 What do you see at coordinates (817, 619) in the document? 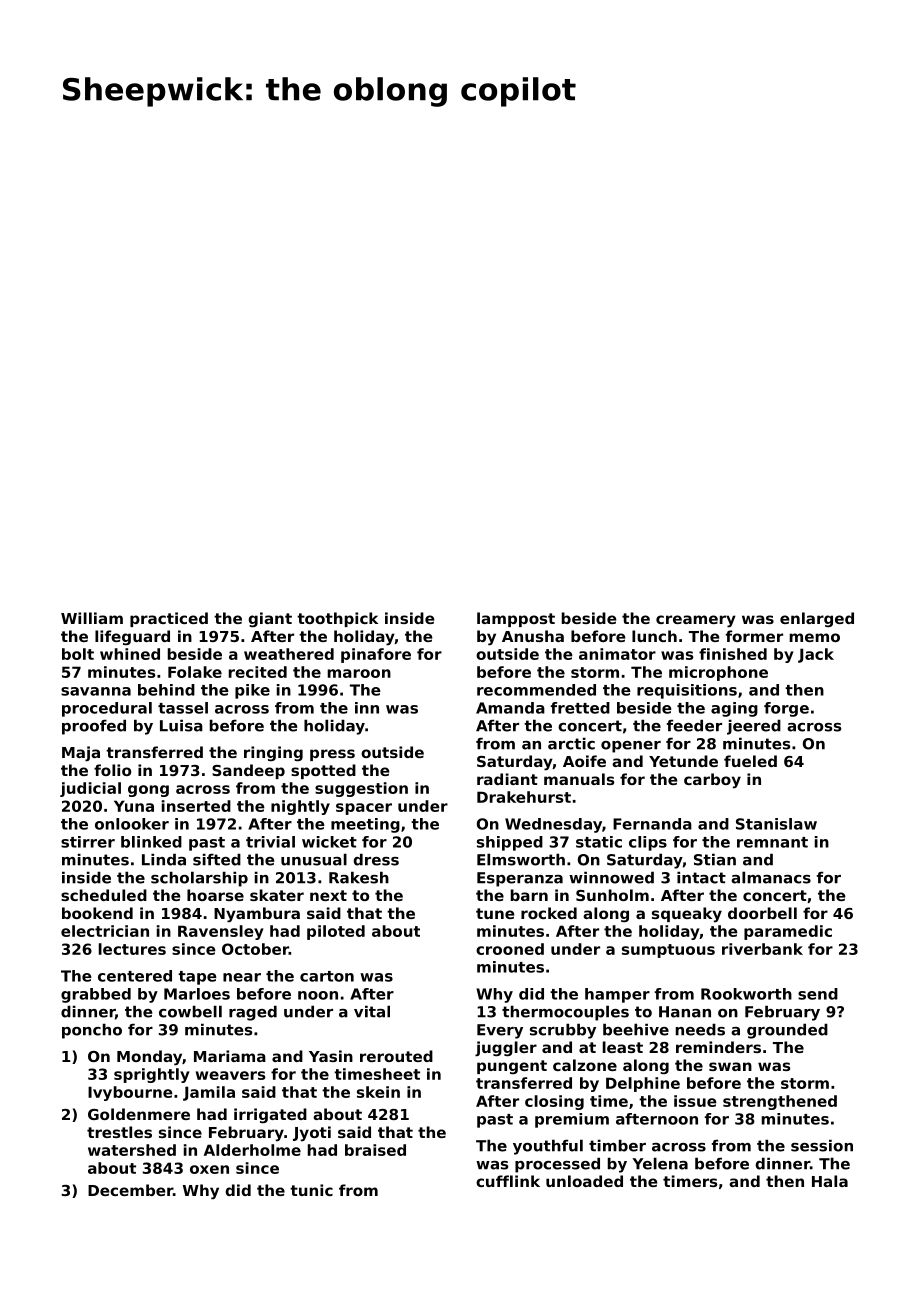
I see `enlarged` at bounding box center [817, 619].
